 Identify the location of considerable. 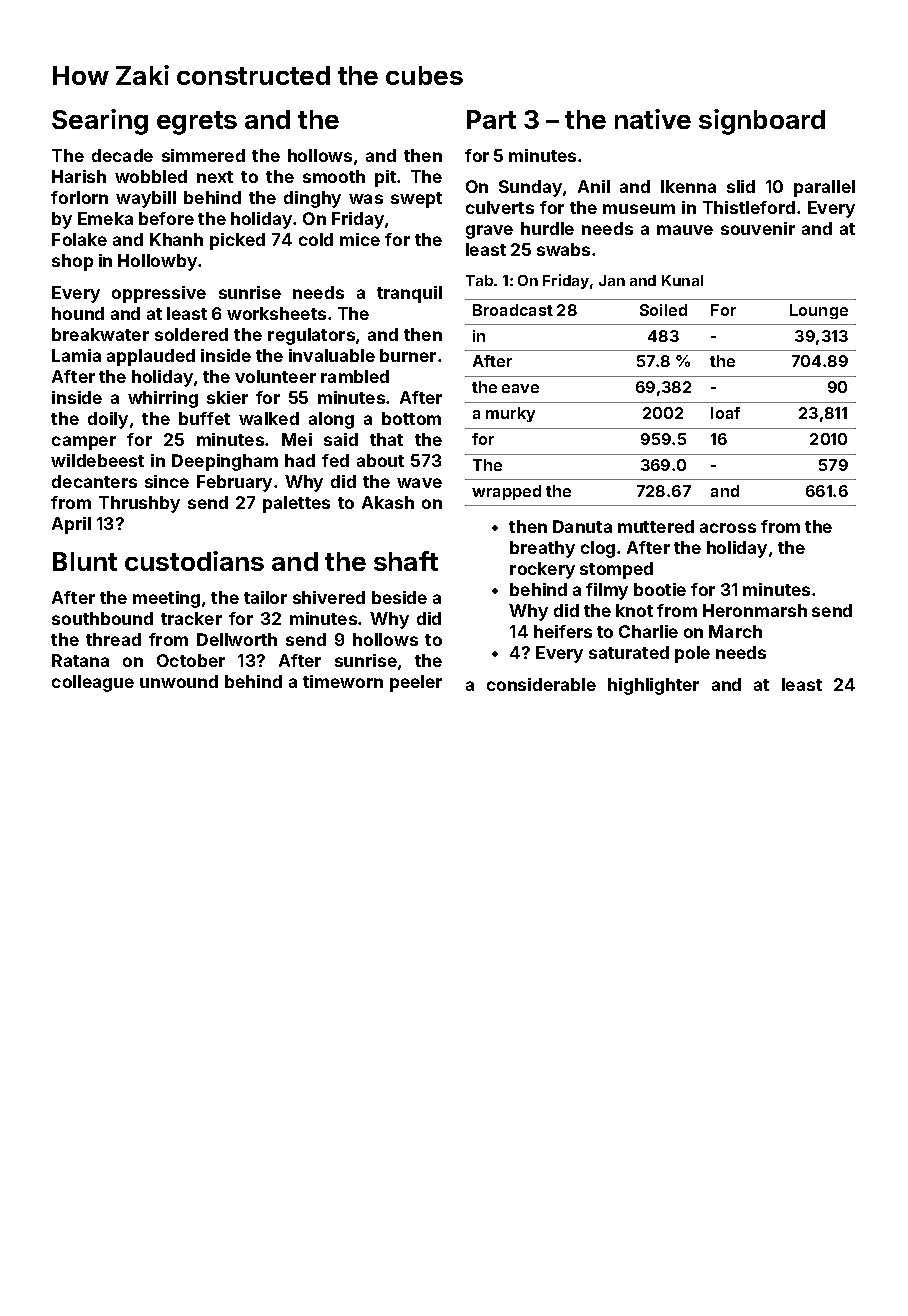
(541, 684).
